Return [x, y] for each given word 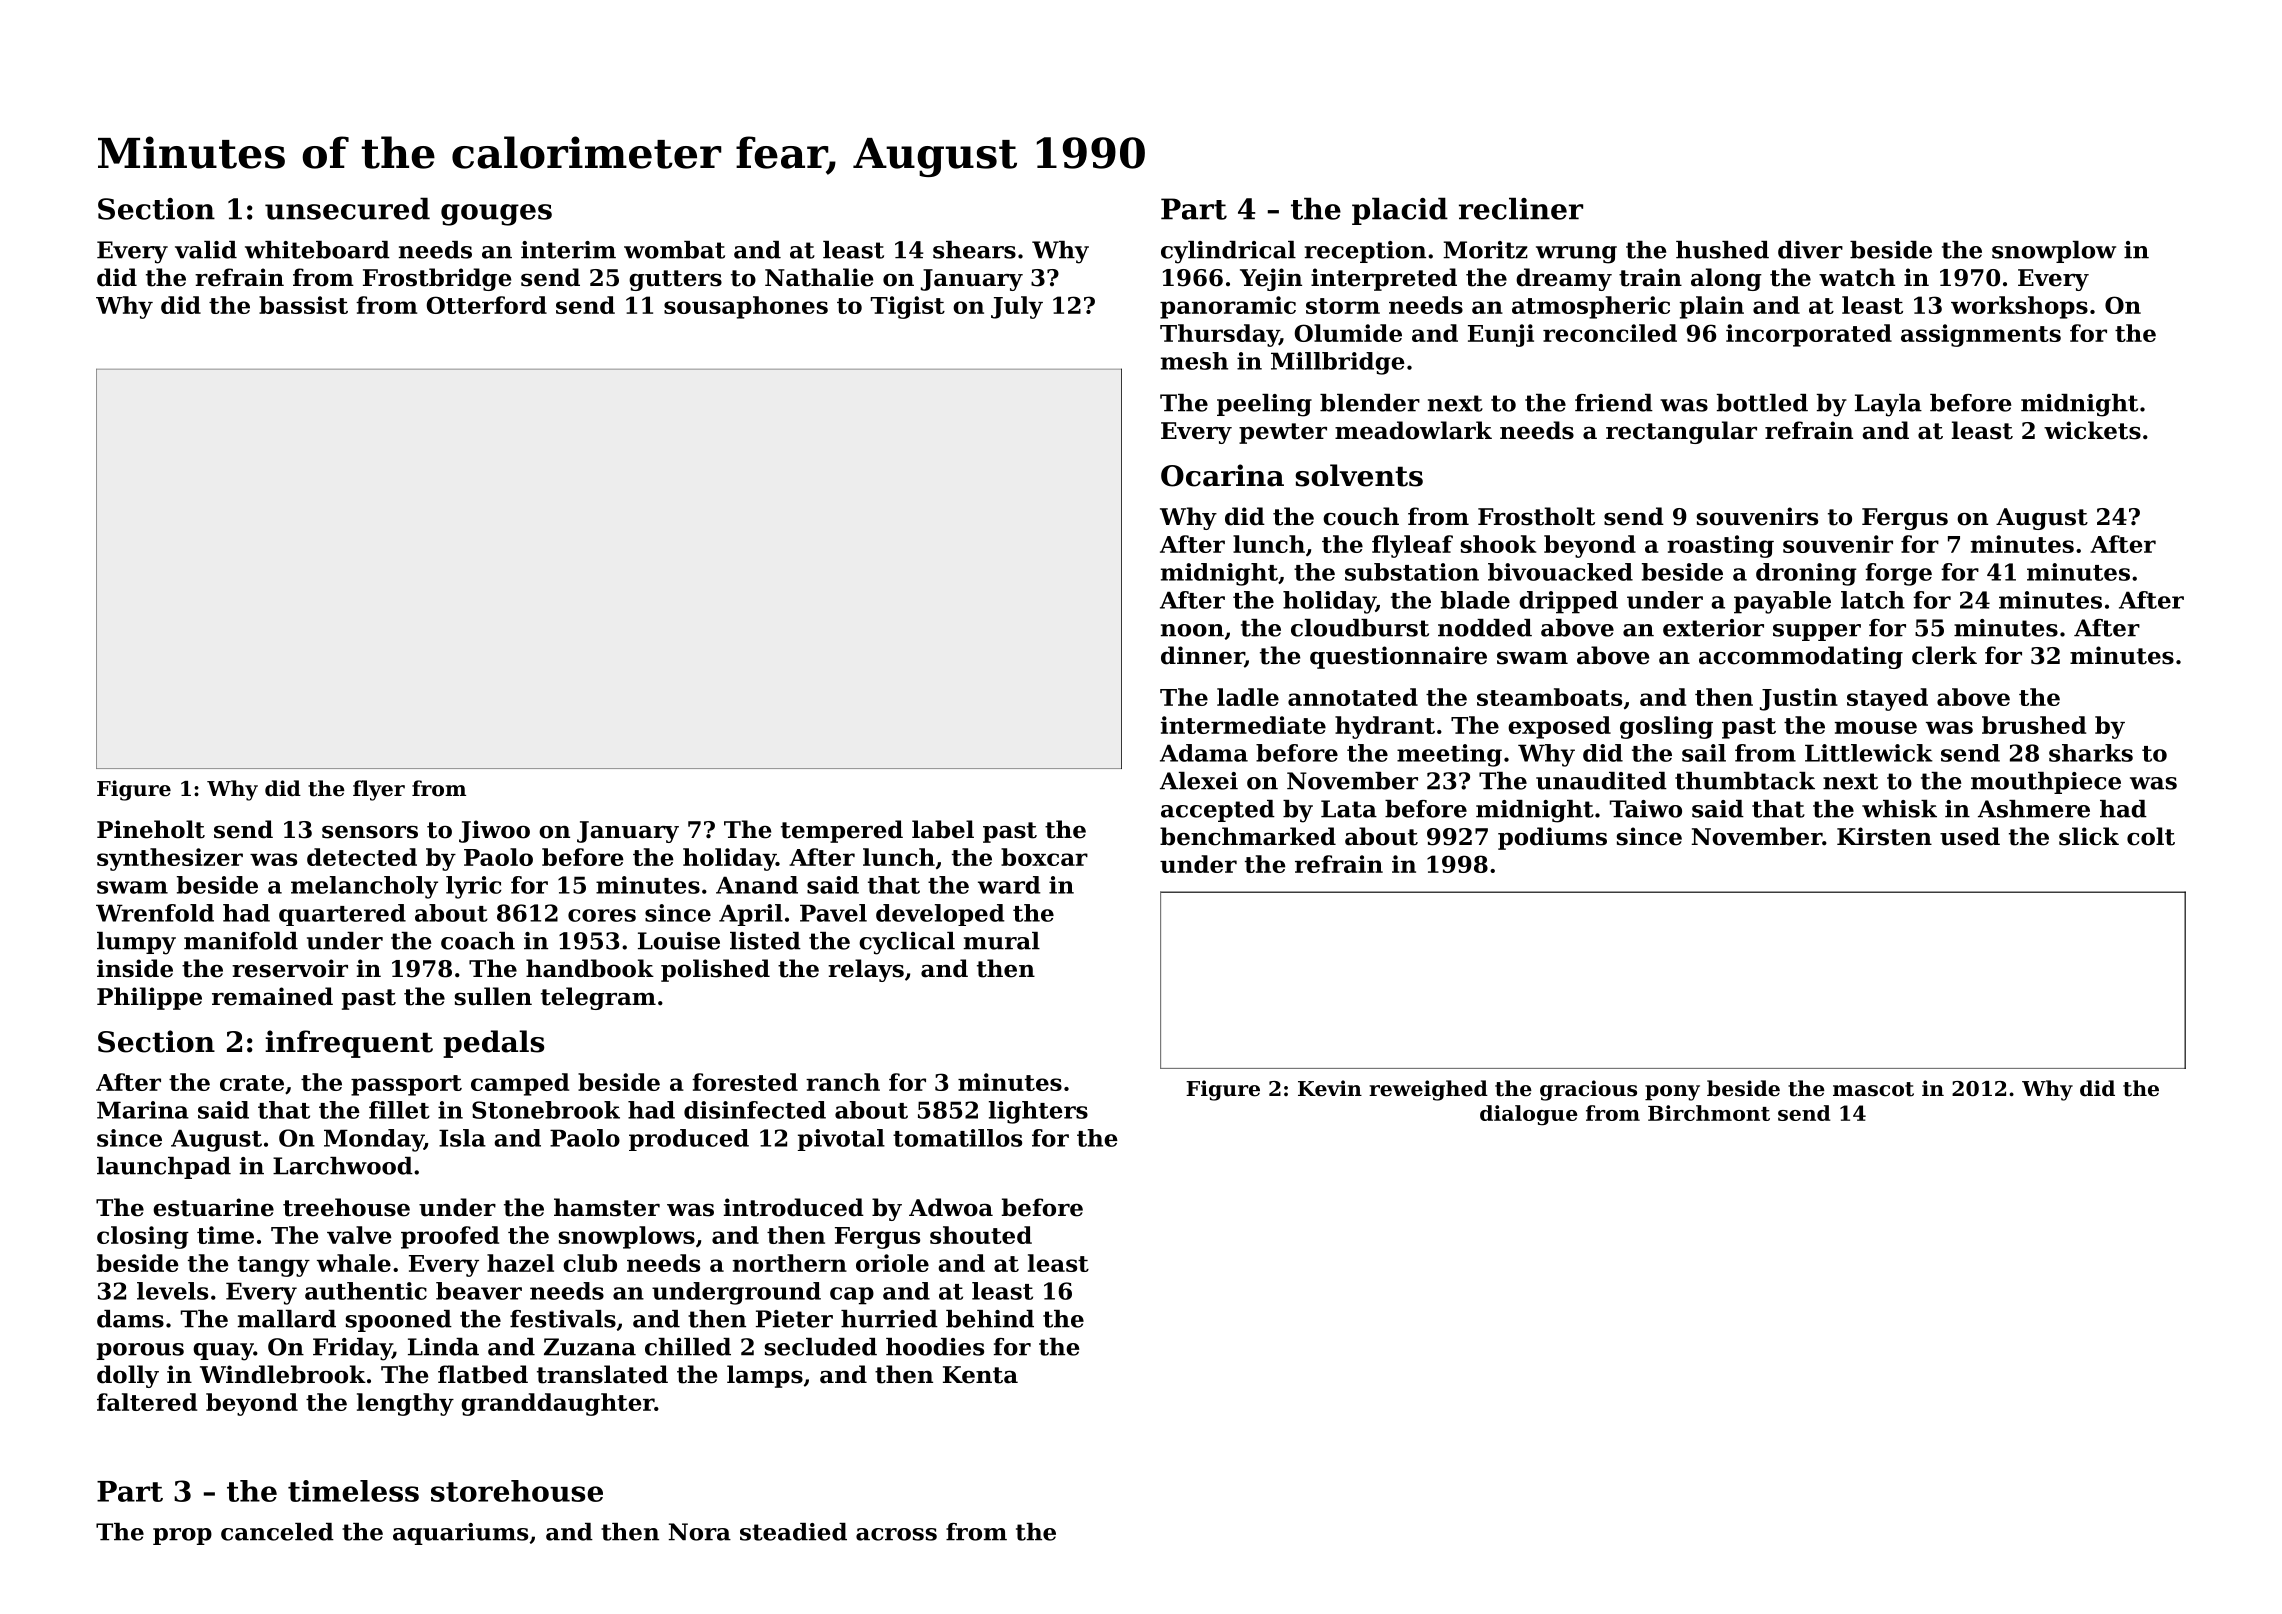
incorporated [1809, 335]
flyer [379, 790]
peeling [1264, 405]
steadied [793, 1532]
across [896, 1534]
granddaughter [557, 1404]
